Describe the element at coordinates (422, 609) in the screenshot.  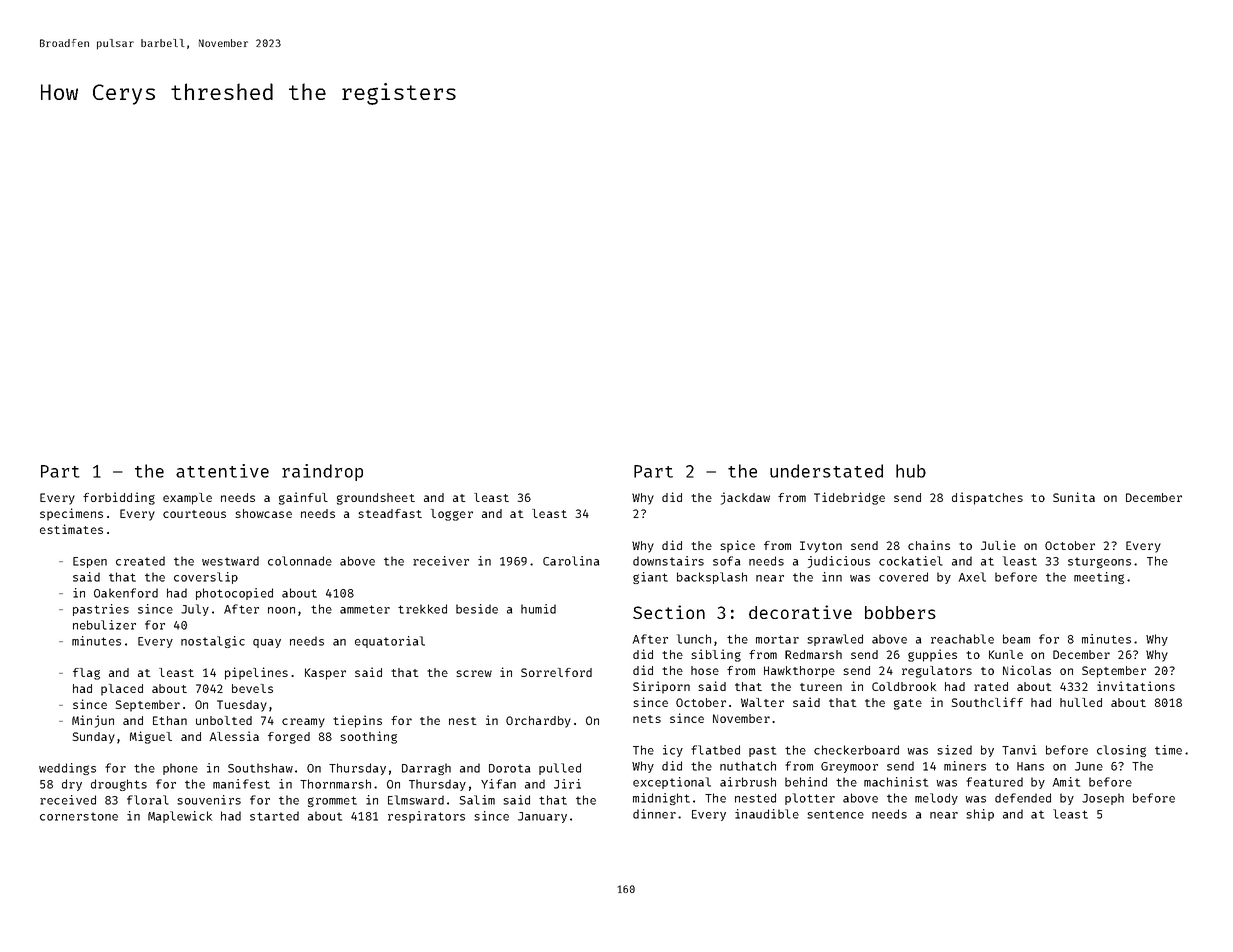
I see `trekked` at that location.
